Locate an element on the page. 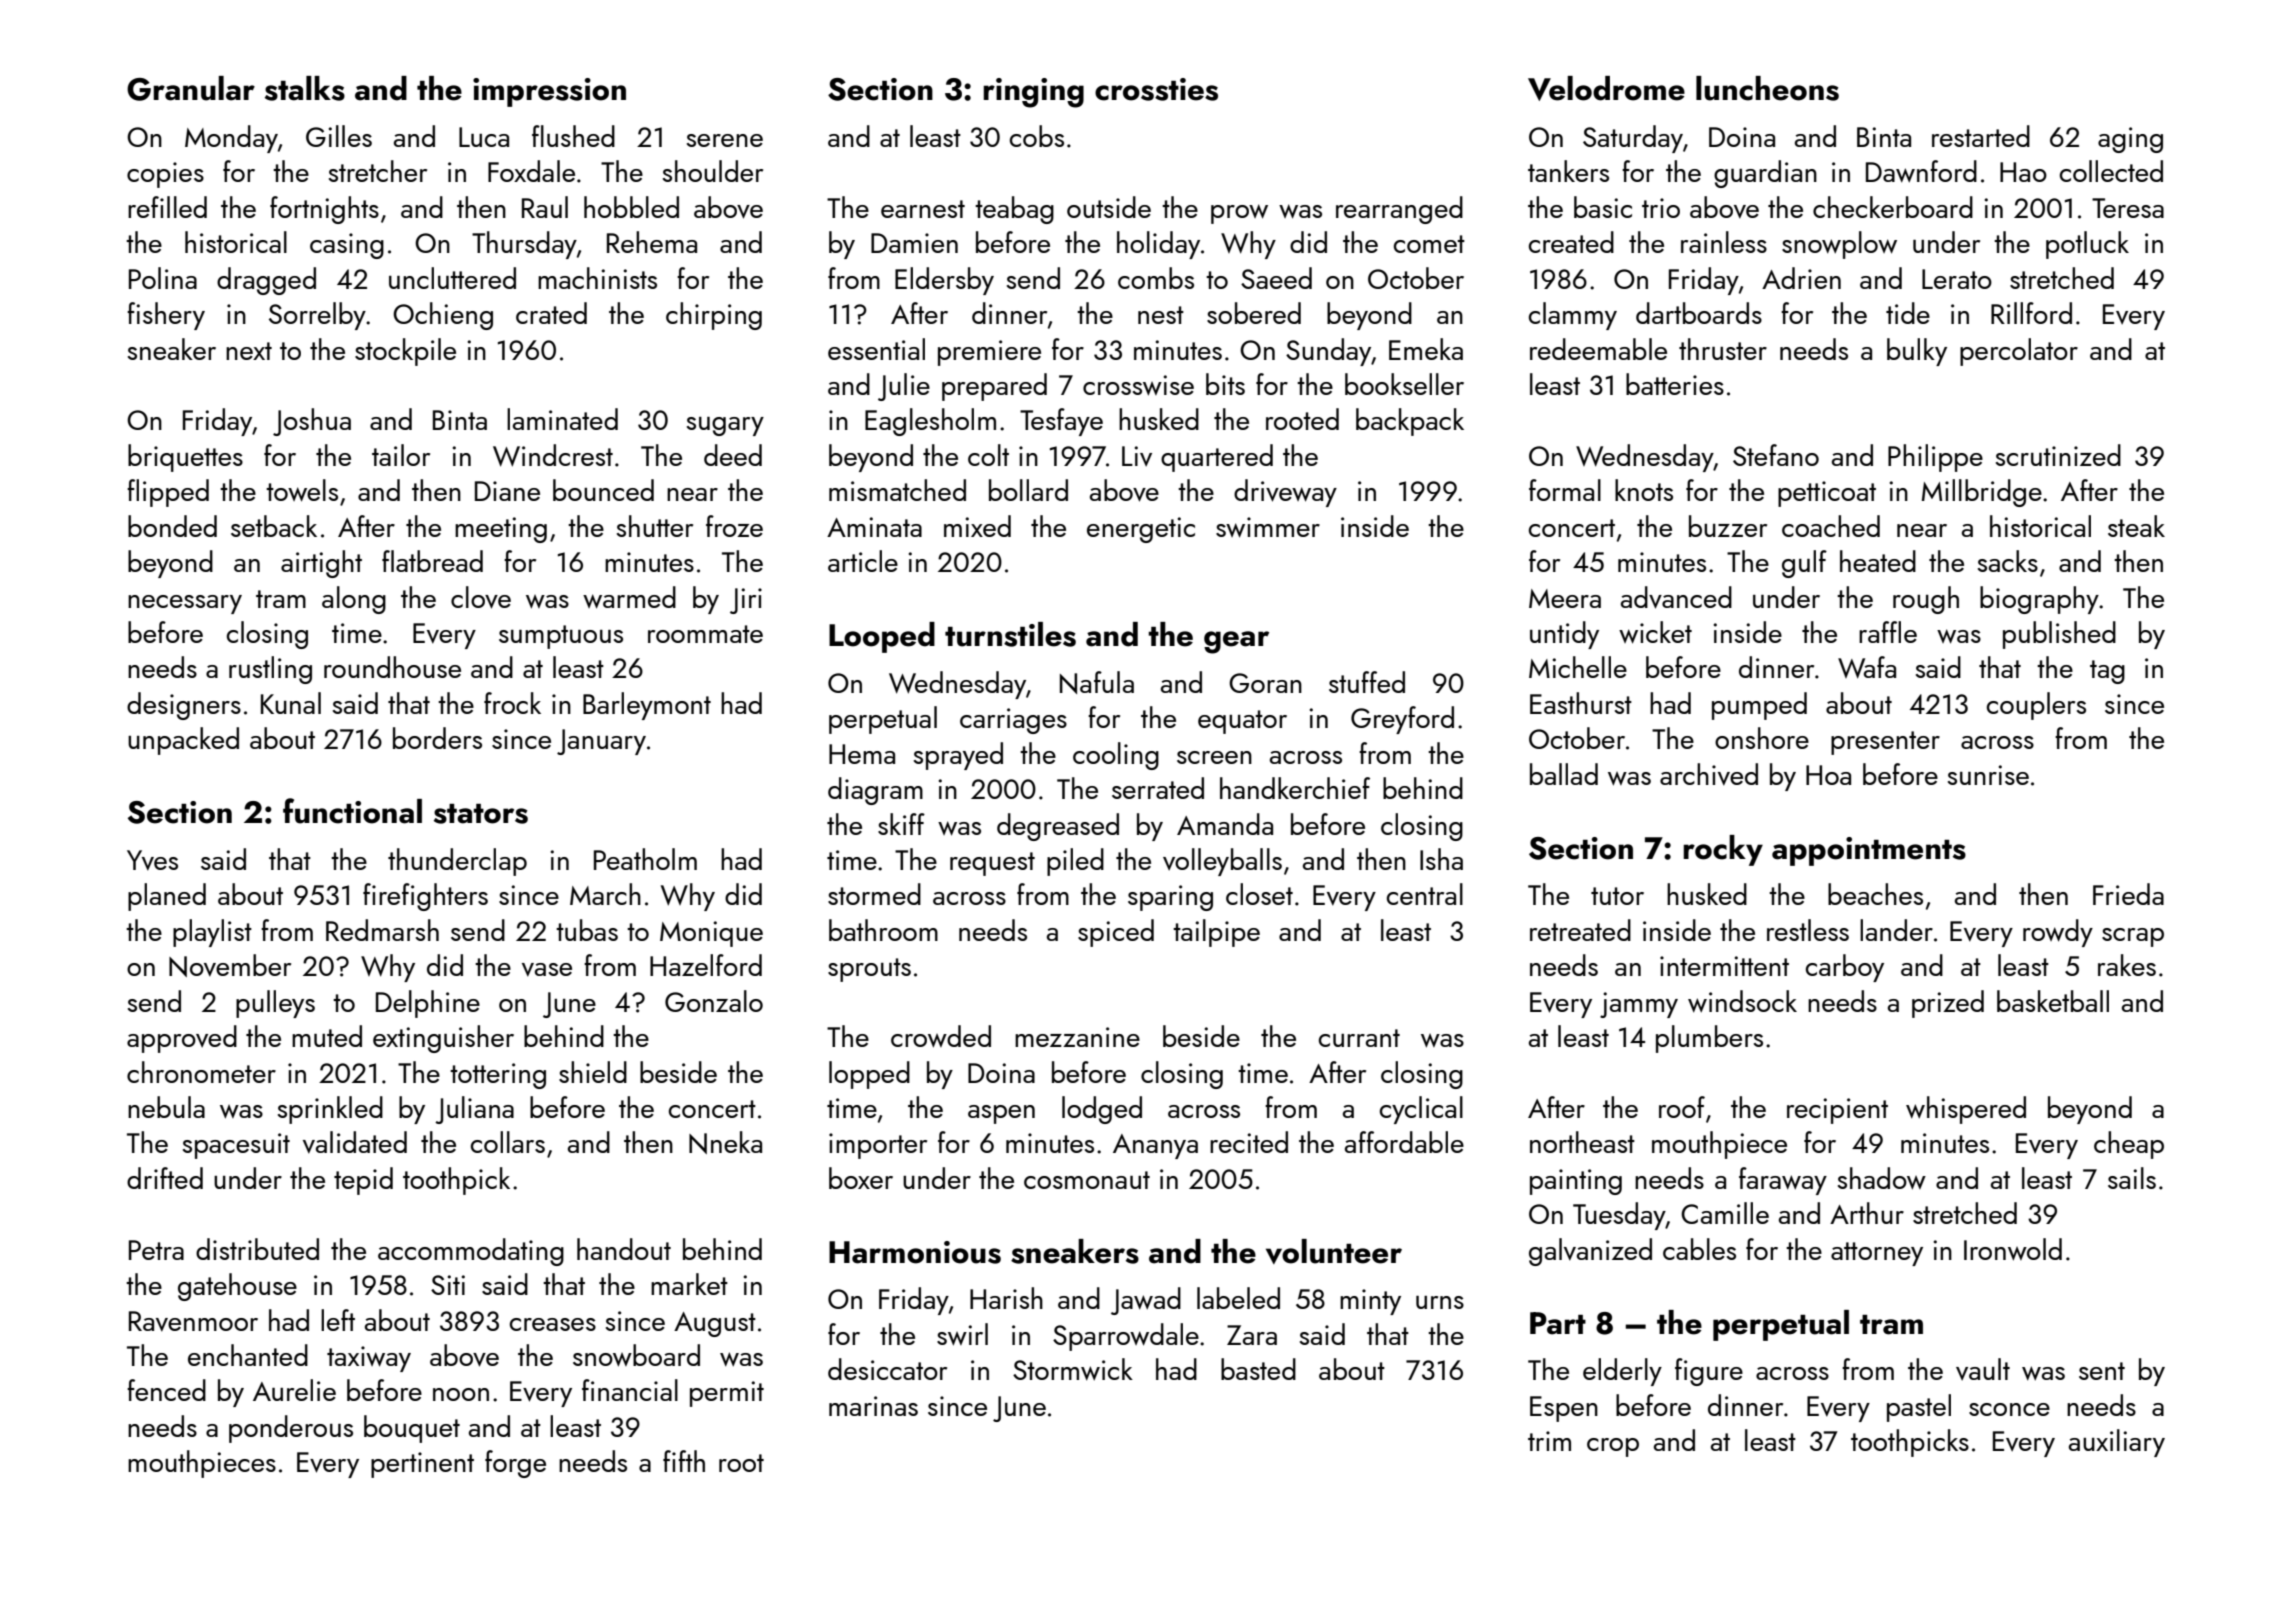 The height and width of the image is (1620, 2292). playlist is located at coordinates (212, 933).
